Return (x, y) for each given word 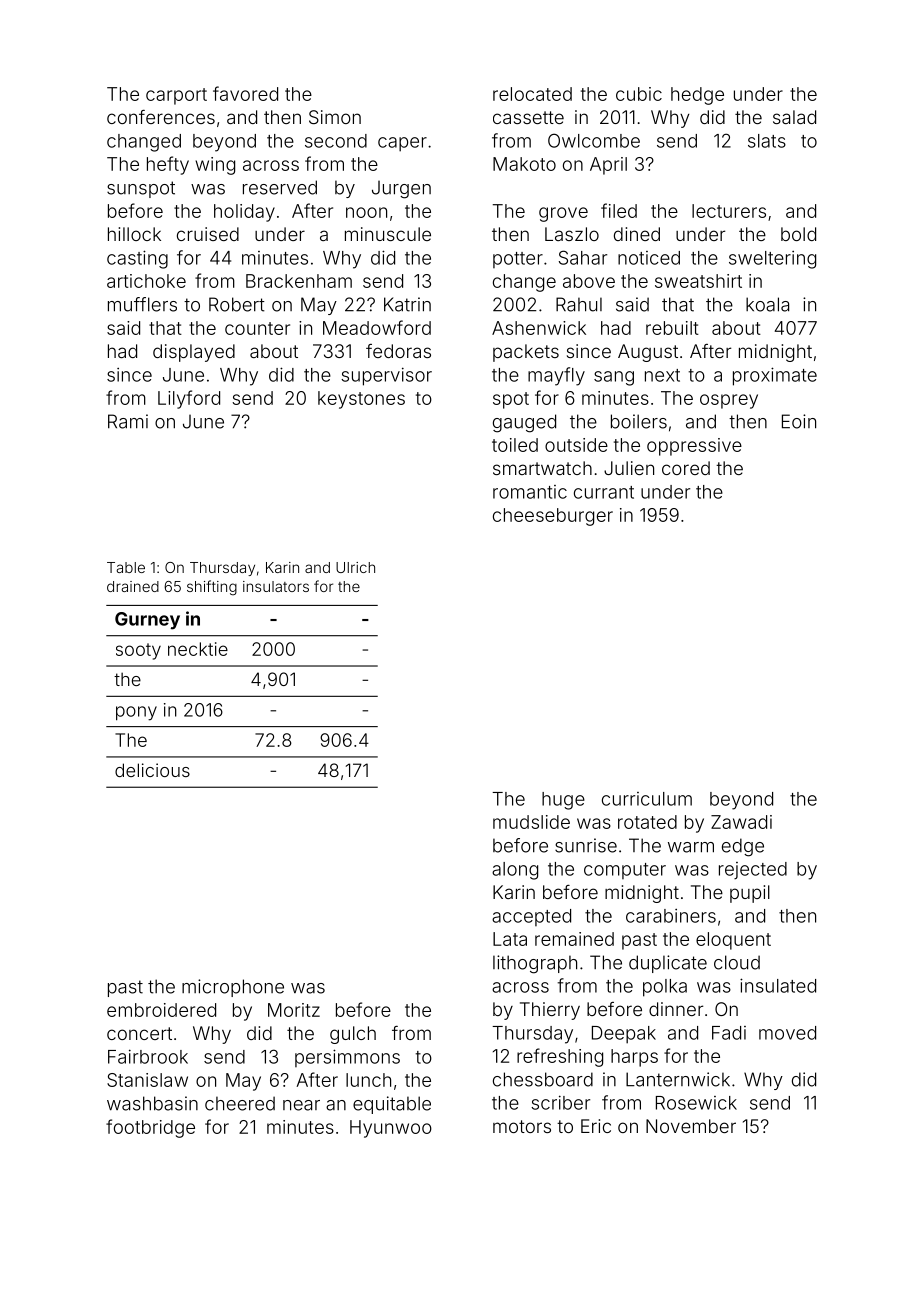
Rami (128, 421)
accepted (531, 917)
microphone (233, 988)
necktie (198, 649)
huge (563, 801)
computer (625, 871)
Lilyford (189, 399)
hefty (168, 165)
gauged (524, 423)
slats (767, 141)
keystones (361, 400)
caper (402, 144)
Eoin (799, 421)
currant (604, 492)
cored (686, 468)
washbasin (152, 1103)
